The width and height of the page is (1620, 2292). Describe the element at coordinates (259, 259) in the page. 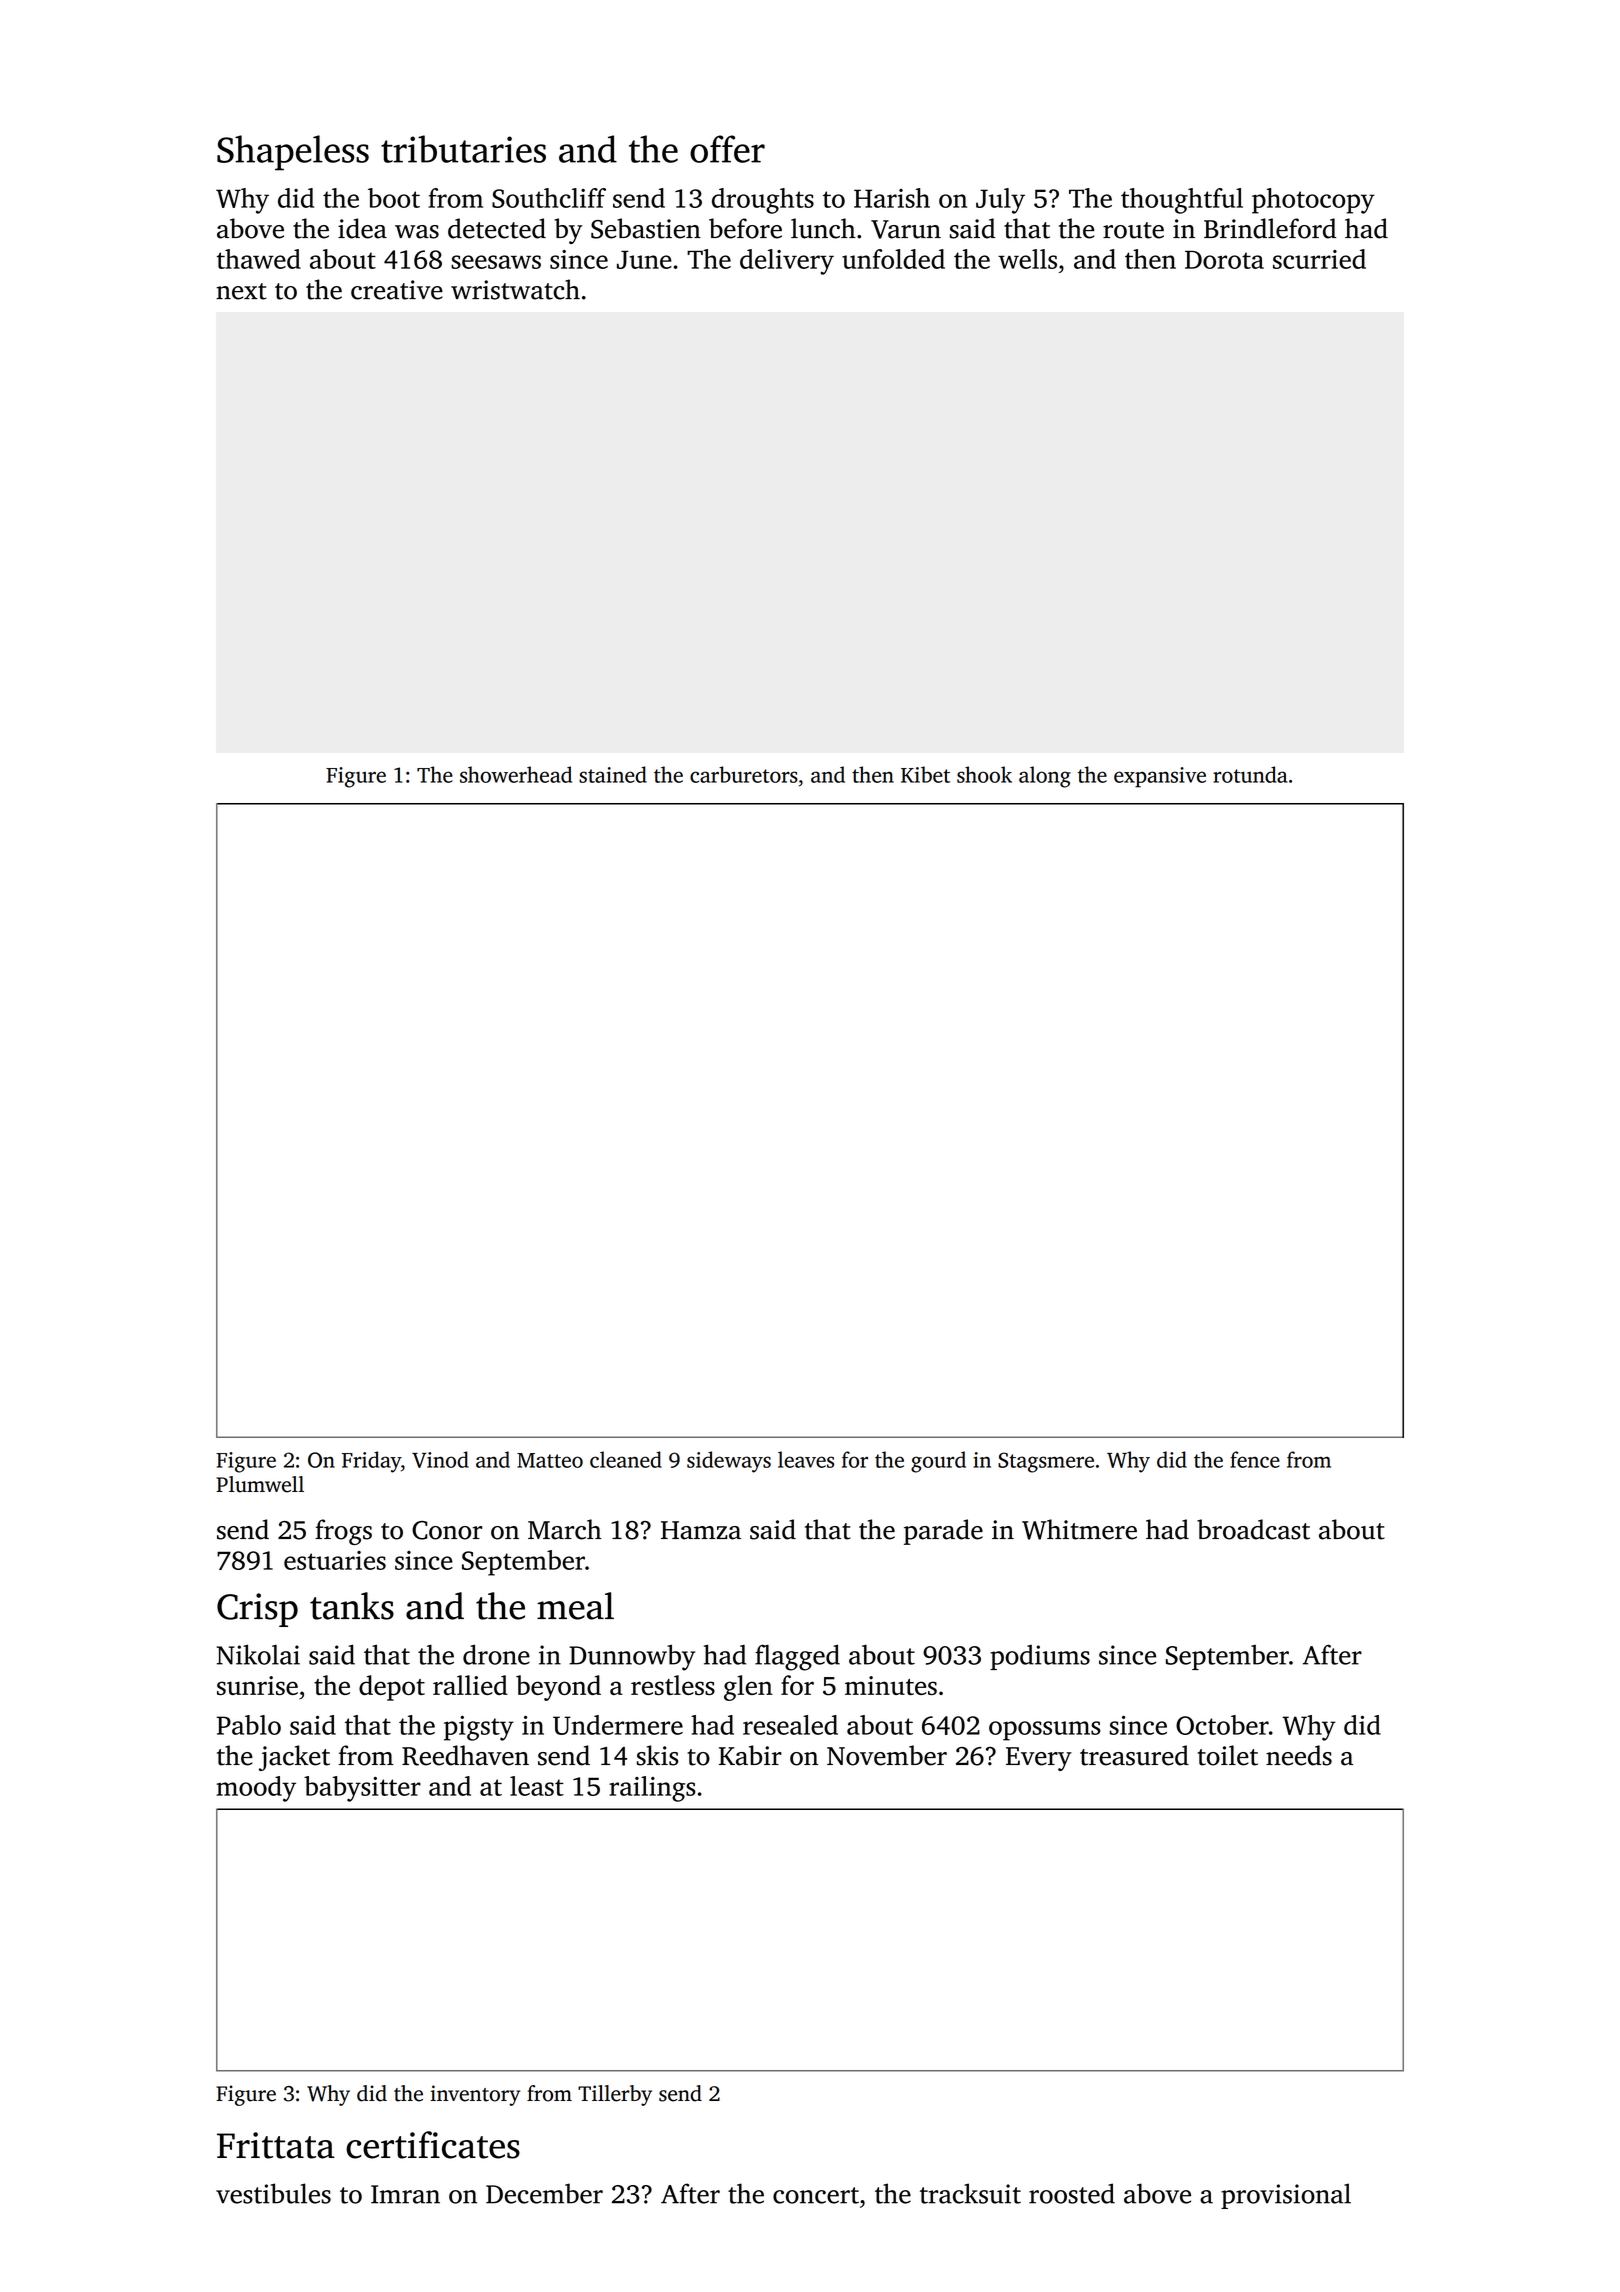

I see `thawed` at that location.
